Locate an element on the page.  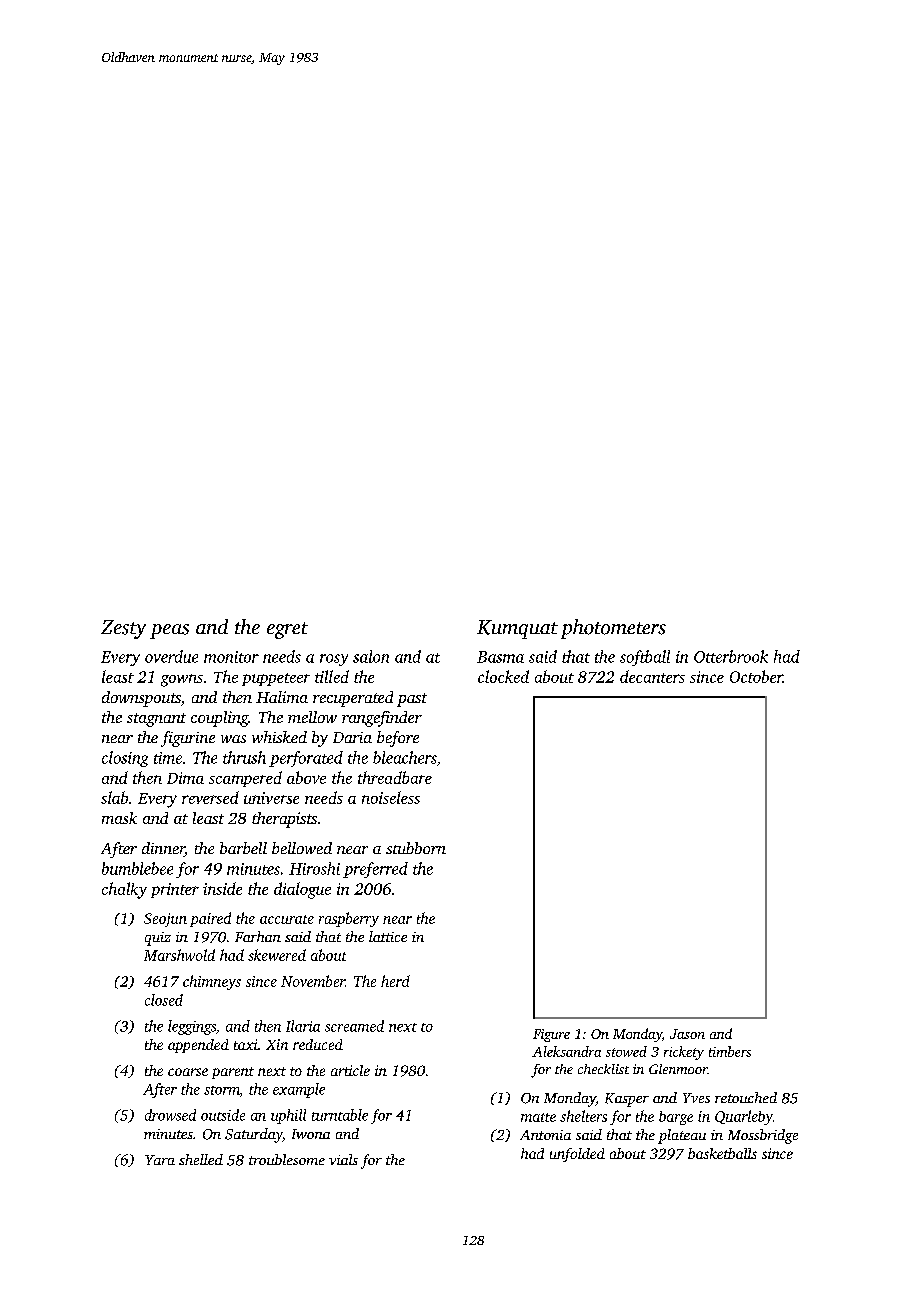
stubborn is located at coordinates (416, 848).
